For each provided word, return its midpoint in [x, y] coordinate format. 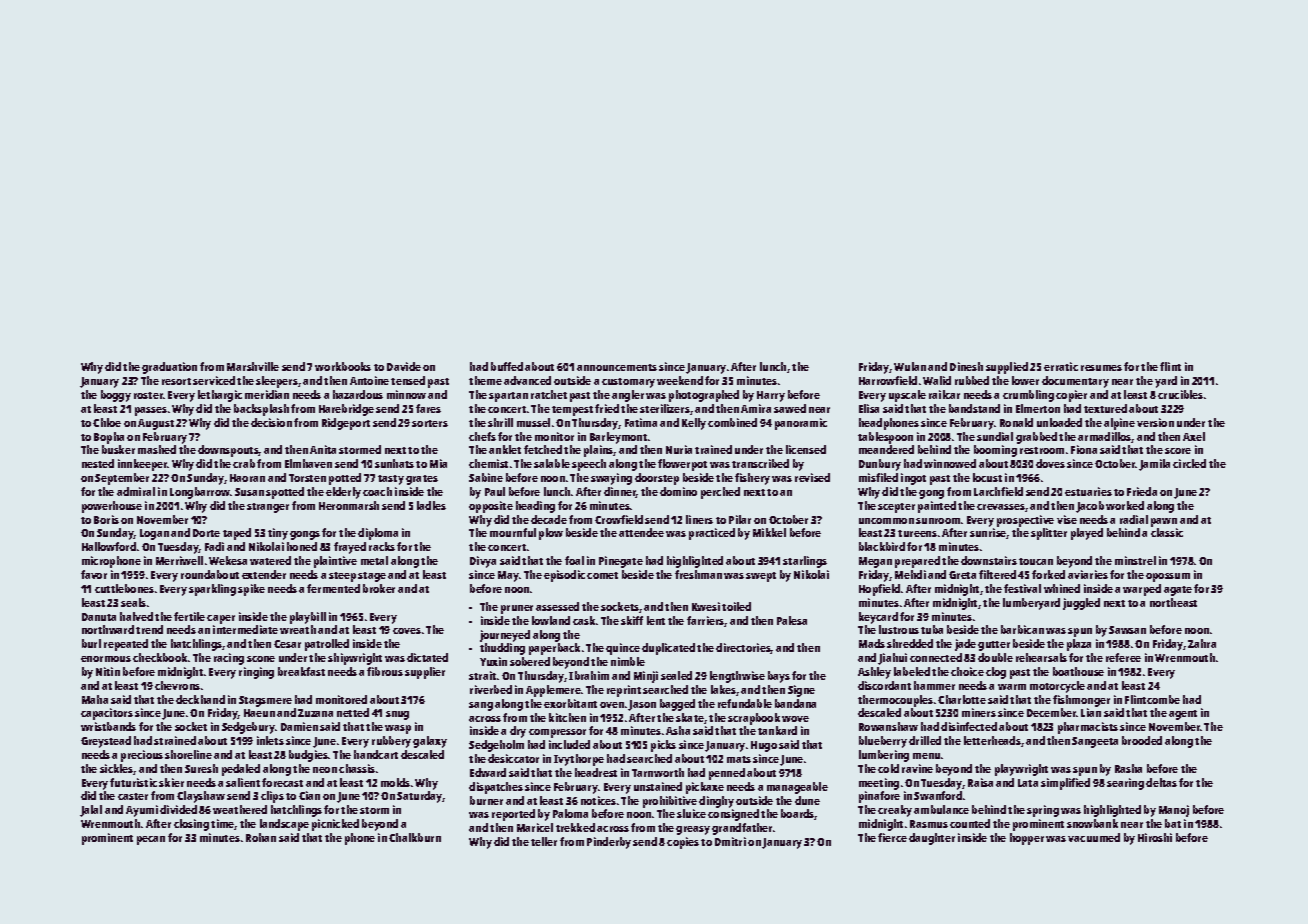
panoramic [801, 424]
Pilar [740, 519]
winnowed [950, 463]
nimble [628, 661]
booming [995, 451]
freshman [698, 574]
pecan [151, 840]
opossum [1168, 577]
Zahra [1202, 643]
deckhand [200, 699]
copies [683, 843]
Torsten [307, 478]
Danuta [99, 617]
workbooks [343, 366]
